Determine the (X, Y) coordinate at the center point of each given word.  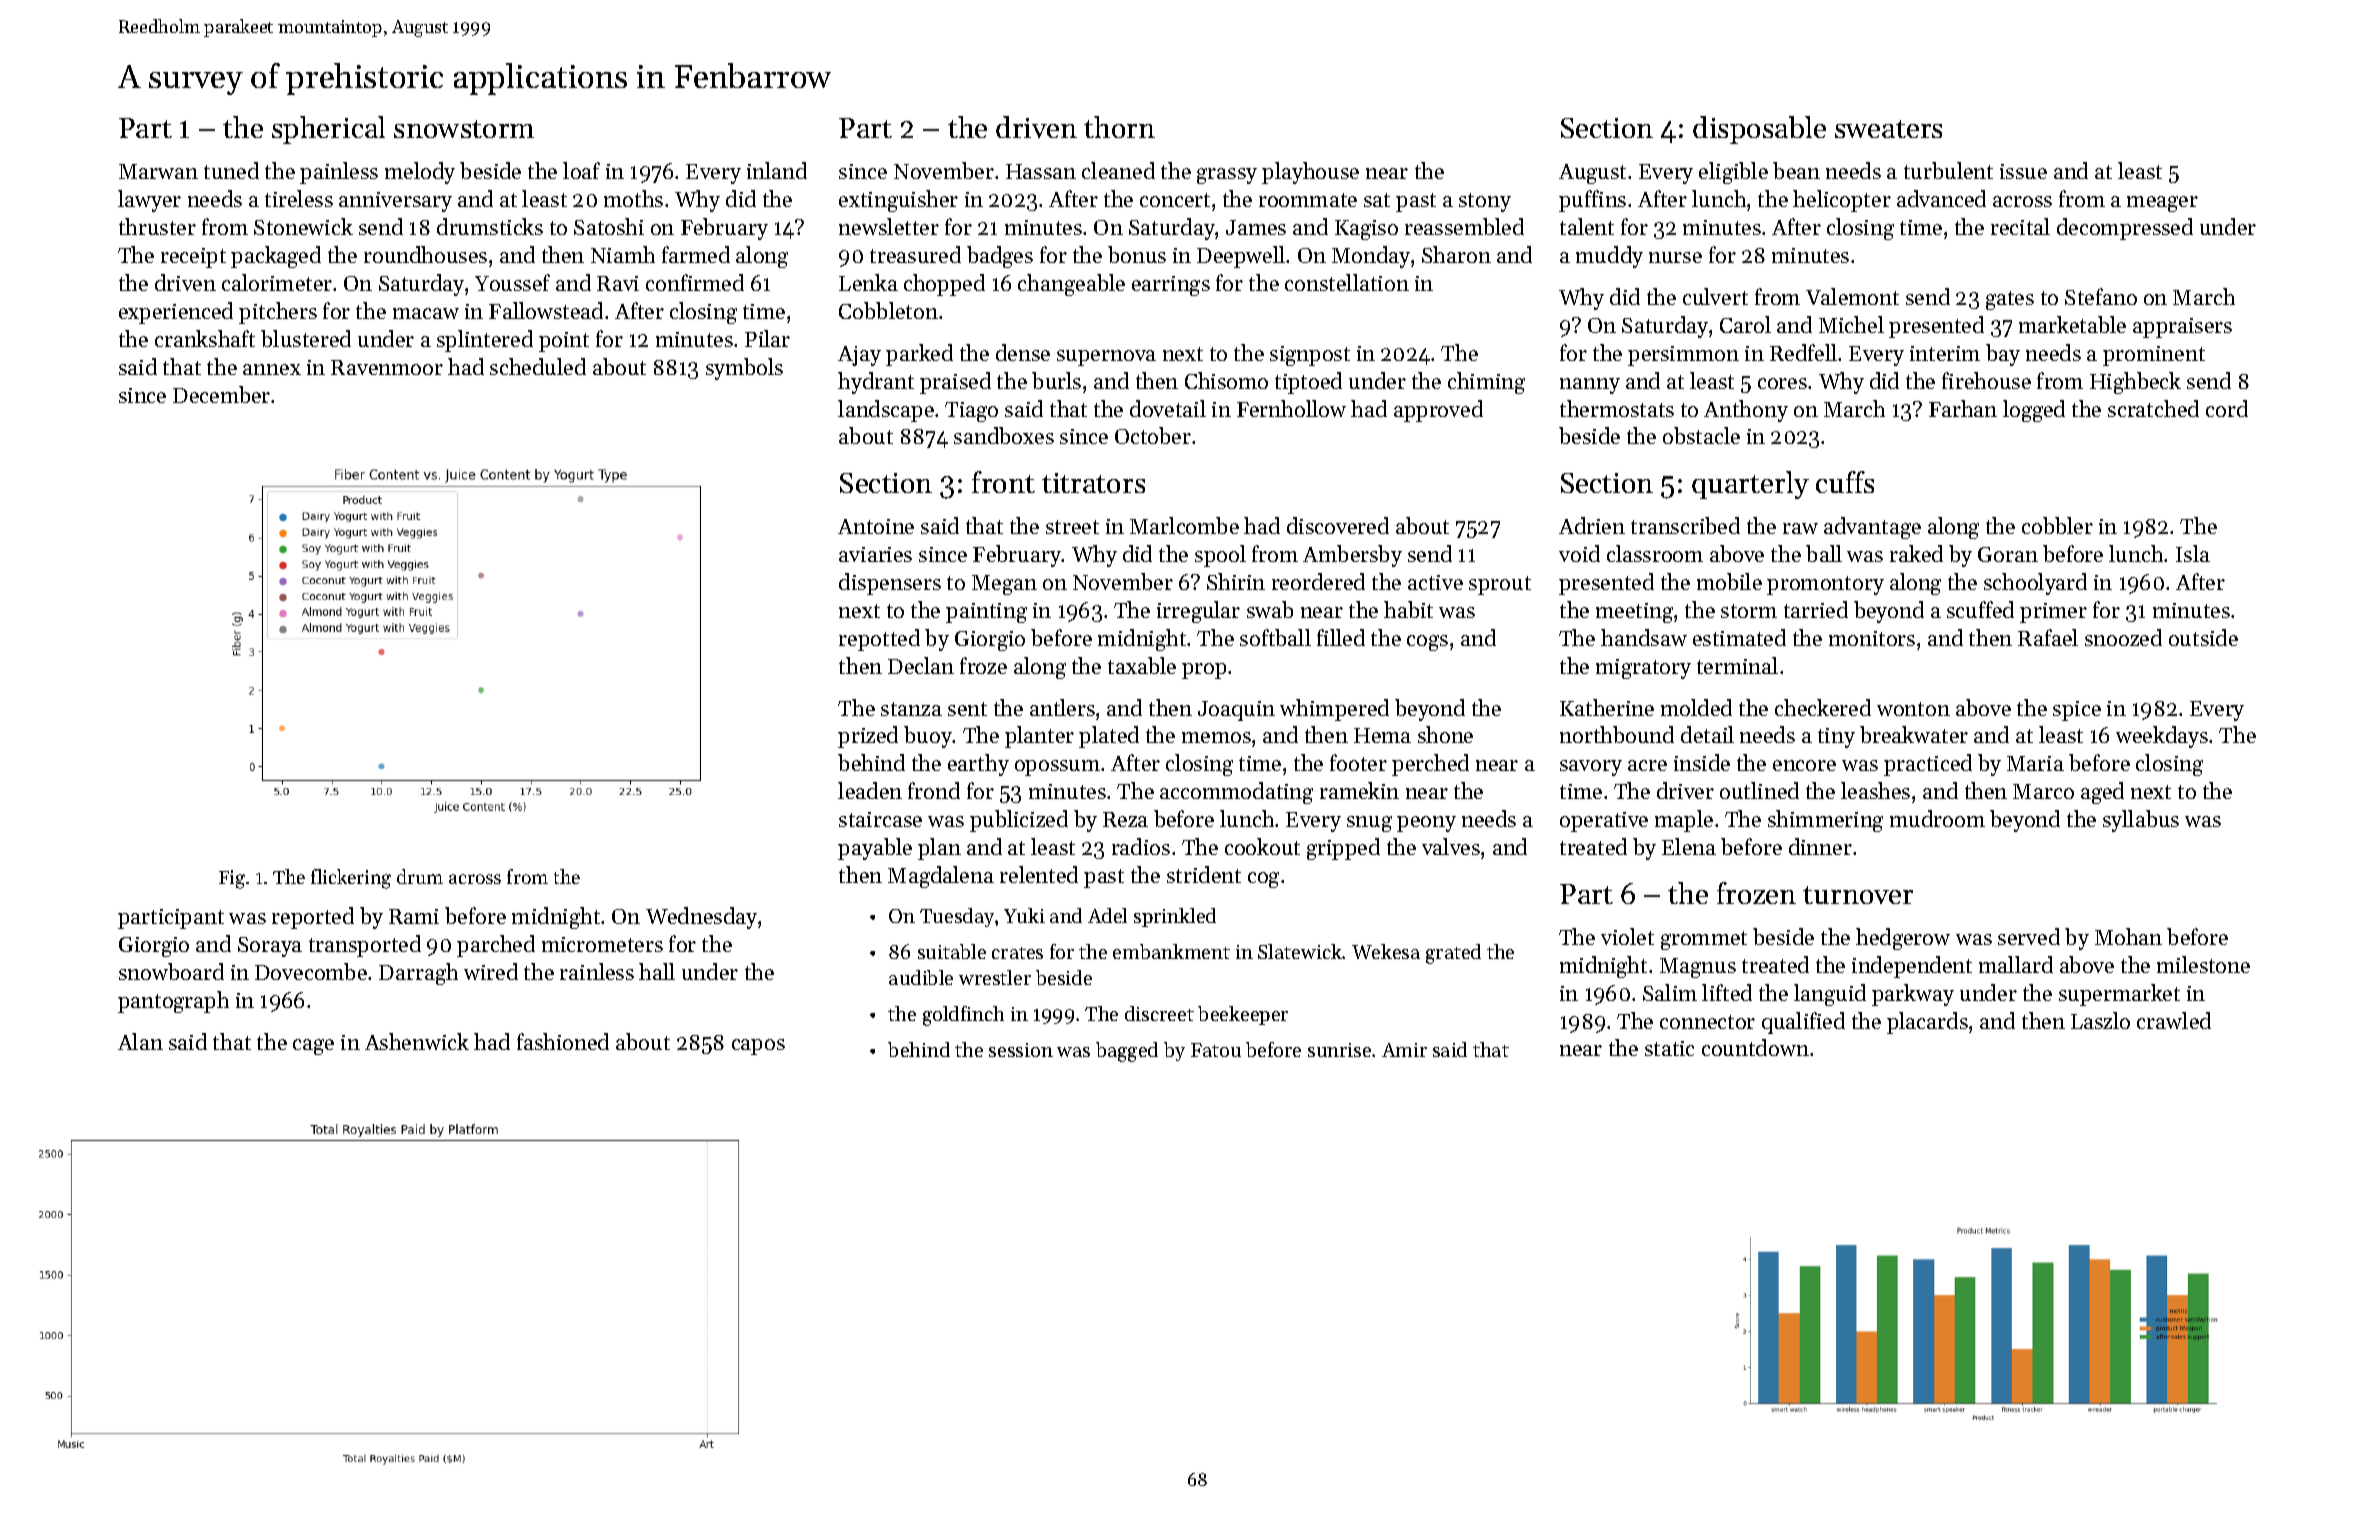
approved (1438, 411)
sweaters (1888, 129)
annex (272, 369)
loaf (581, 170)
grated (1453, 954)
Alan (140, 1041)
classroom (1655, 553)
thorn (1119, 127)
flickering (351, 879)
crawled (2174, 1020)
